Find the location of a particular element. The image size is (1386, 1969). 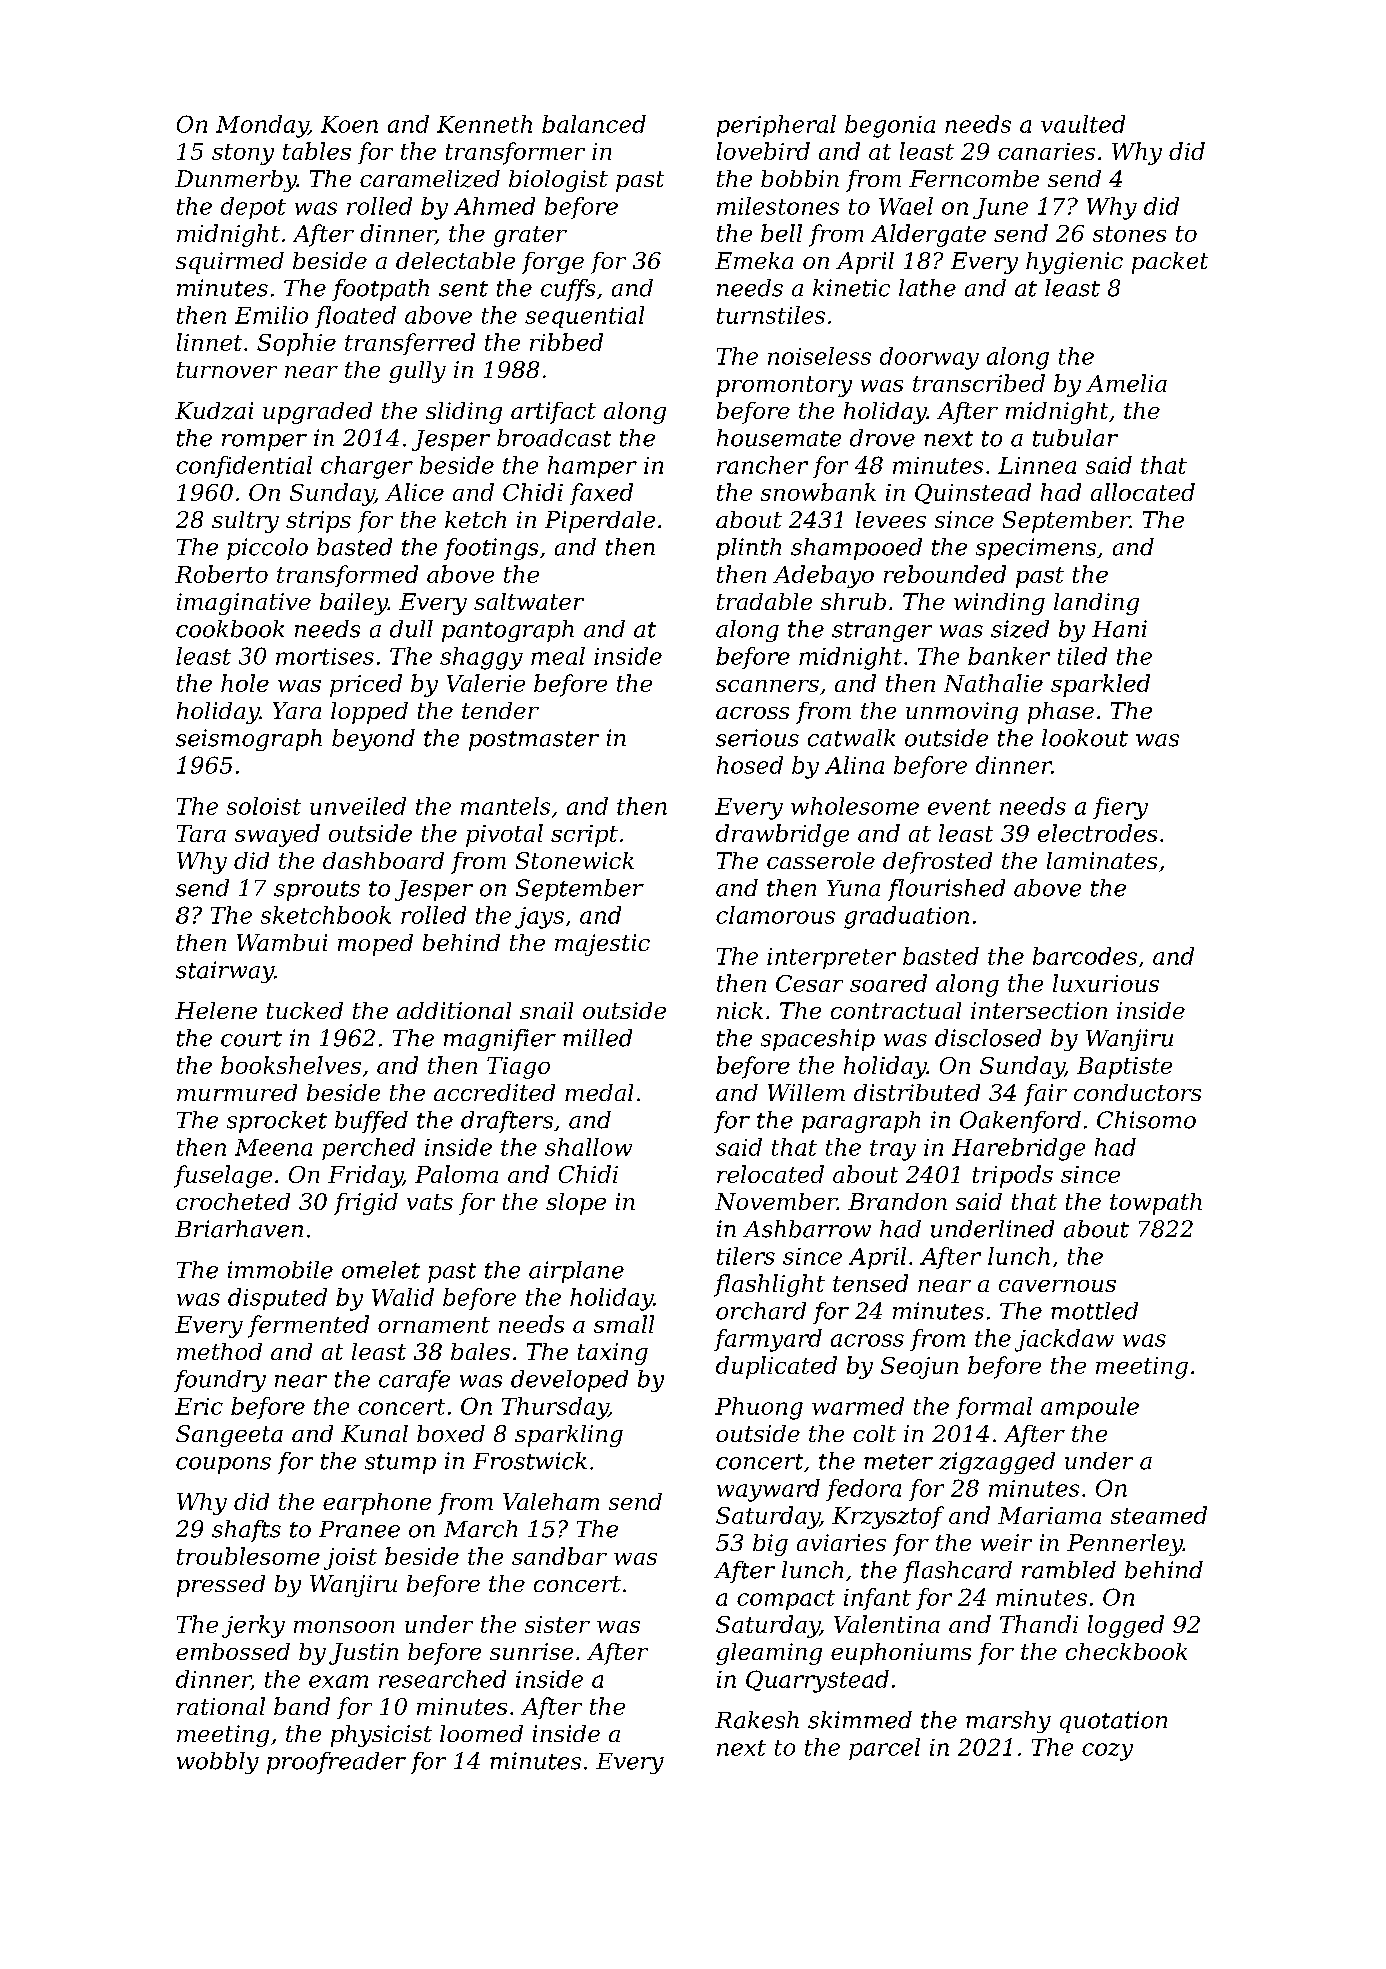

seismograph is located at coordinates (249, 740).
